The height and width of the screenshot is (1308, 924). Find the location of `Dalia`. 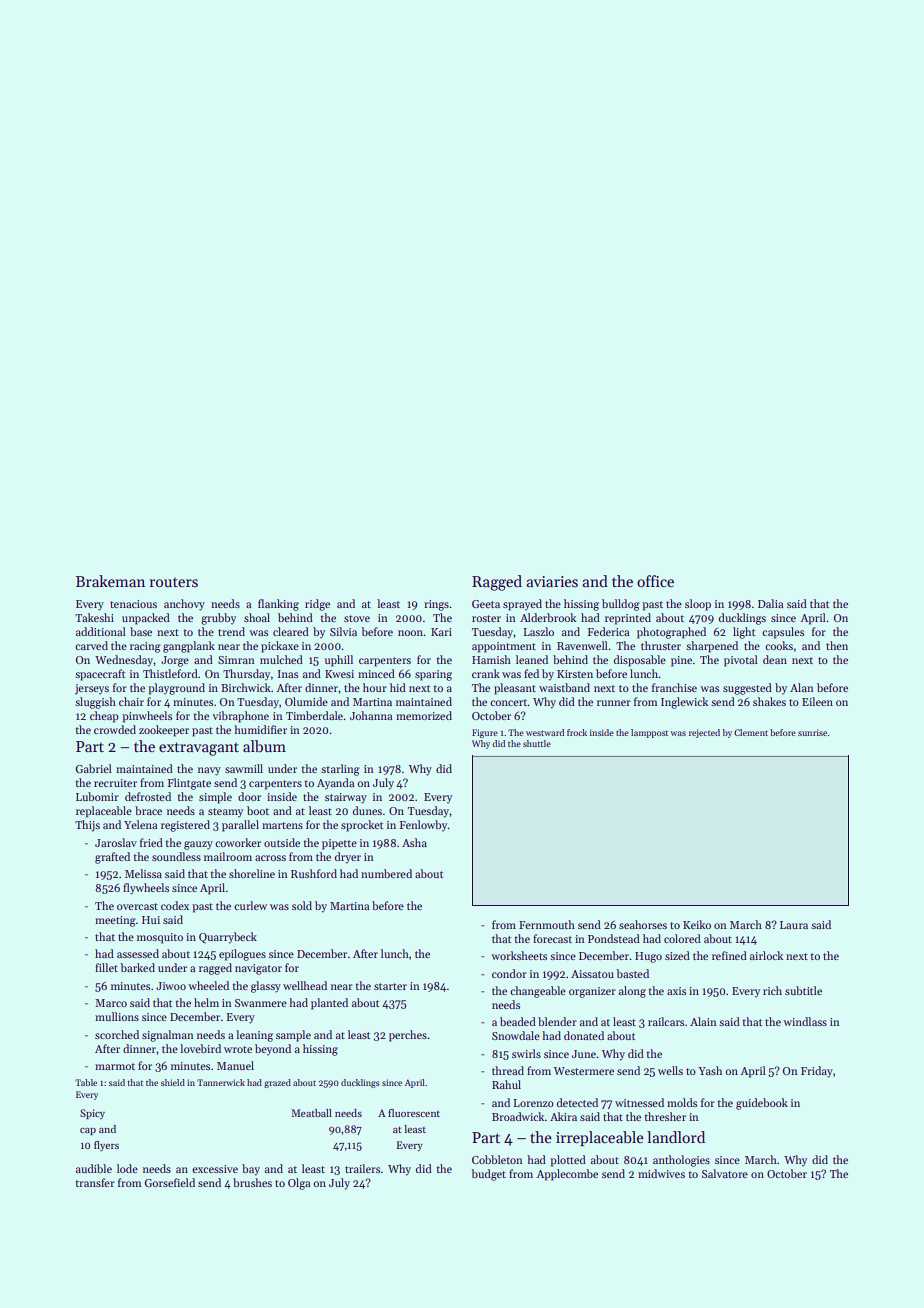

Dalia is located at coordinates (770, 603).
